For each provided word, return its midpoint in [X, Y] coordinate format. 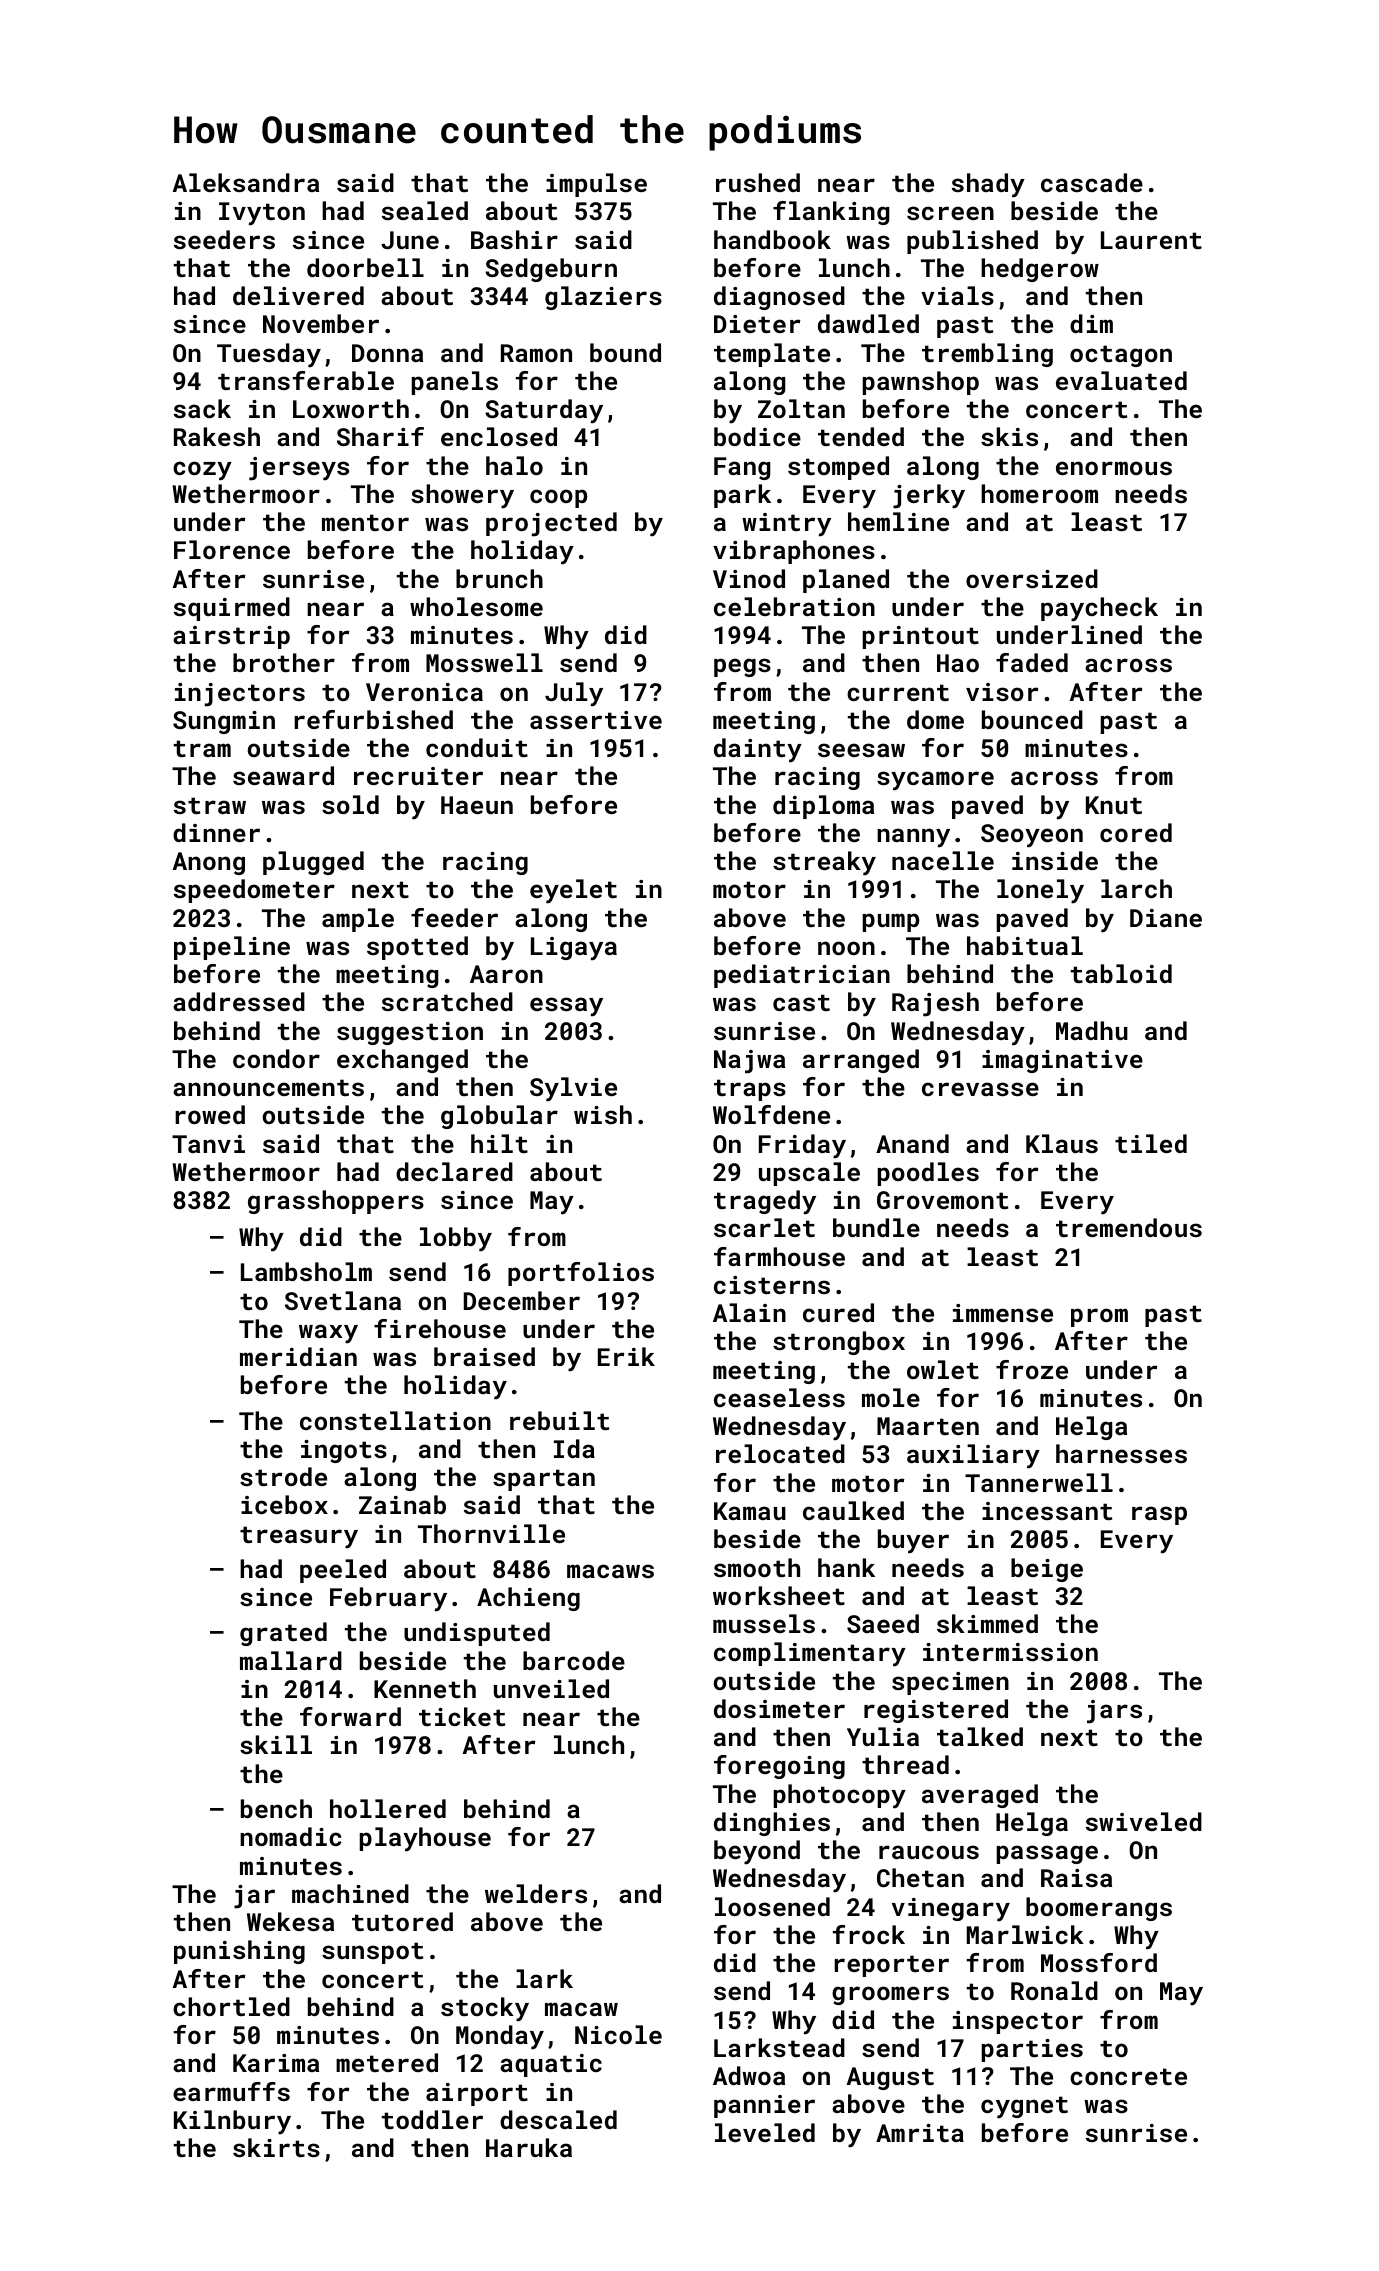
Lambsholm [306, 1271]
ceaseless [779, 1397]
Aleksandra [246, 182]
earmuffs [231, 2091]
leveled [765, 2132]
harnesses [1121, 1453]
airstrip [231, 637]
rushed [758, 182]
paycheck [1099, 609]
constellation [395, 1420]
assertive [596, 720]
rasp [1159, 1515]
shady [988, 185]
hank [846, 1567]
